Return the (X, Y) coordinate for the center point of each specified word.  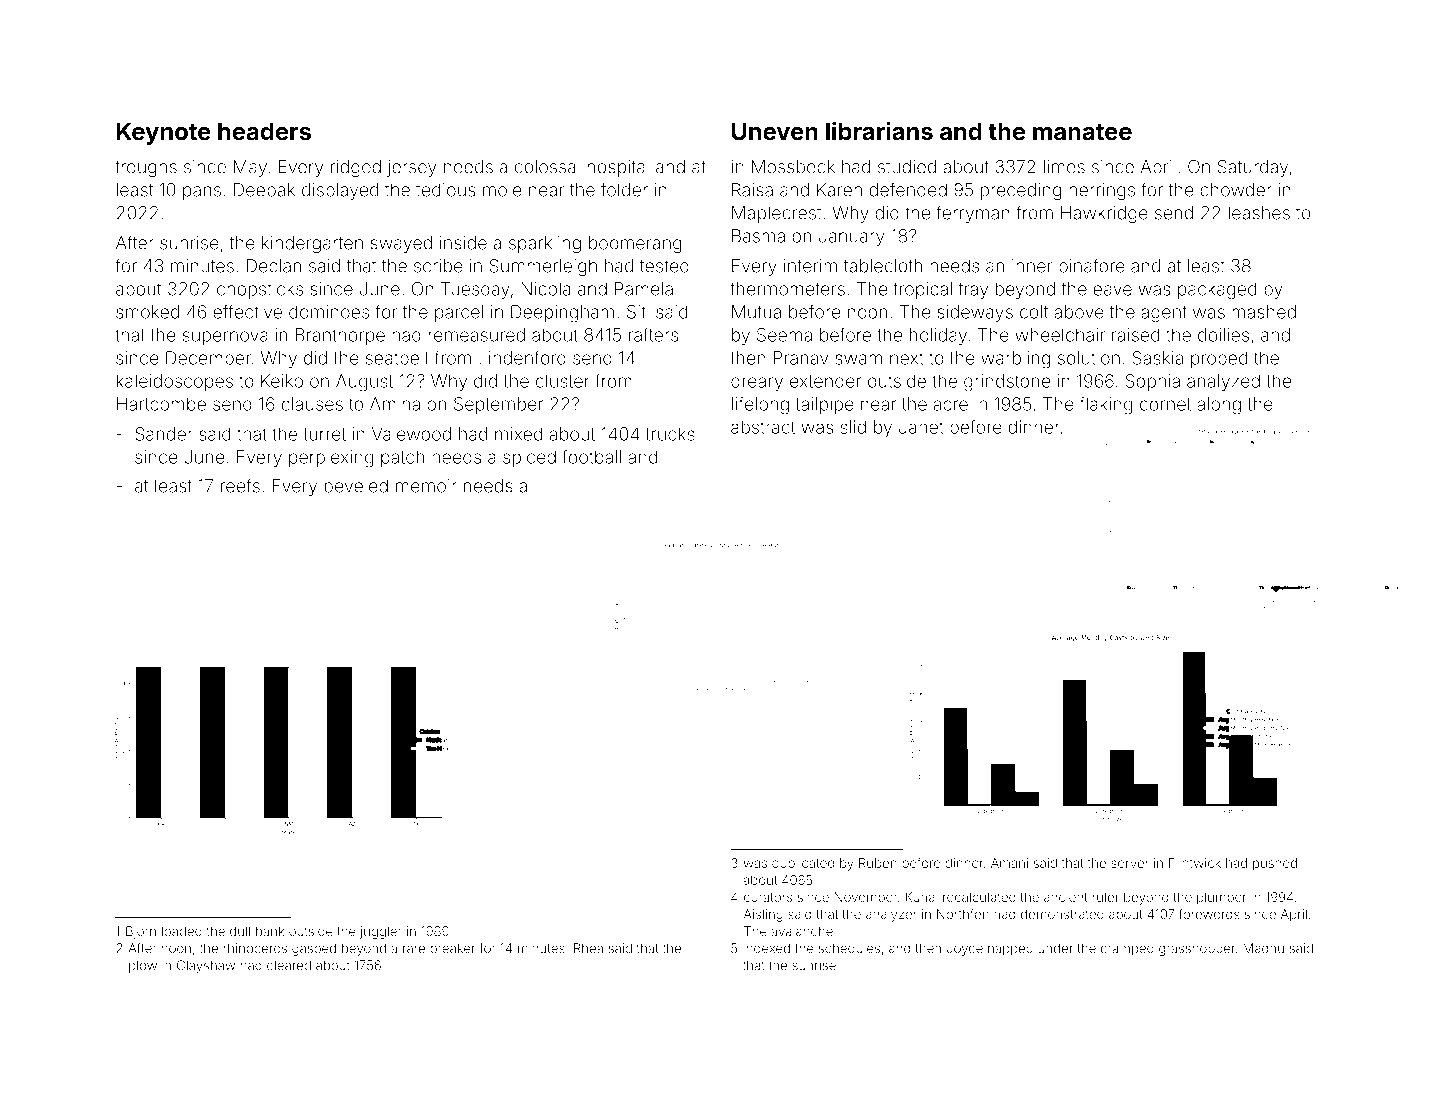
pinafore (1092, 267)
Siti (638, 312)
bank (270, 931)
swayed (401, 244)
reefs (240, 485)
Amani (1009, 863)
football (591, 456)
